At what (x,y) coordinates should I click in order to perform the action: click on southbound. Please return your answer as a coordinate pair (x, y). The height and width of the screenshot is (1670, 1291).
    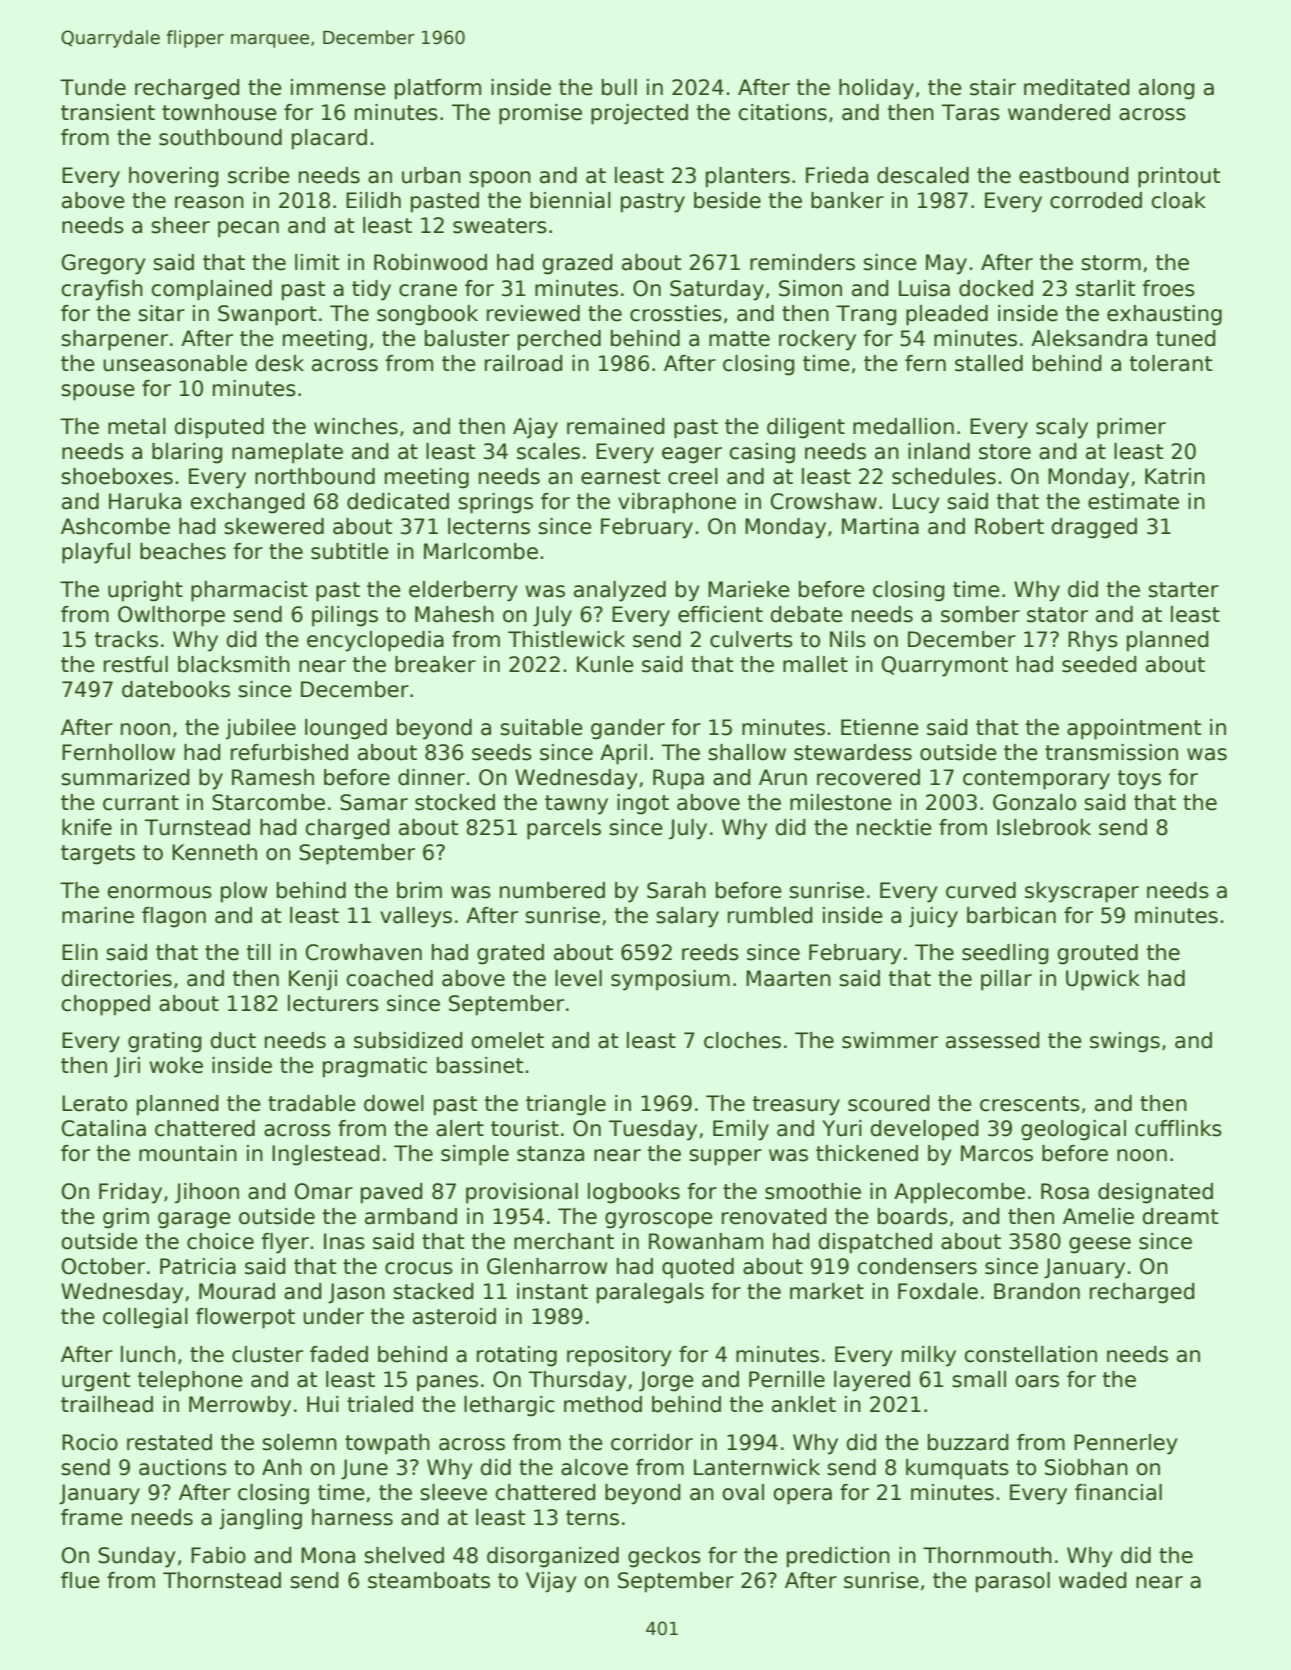
    Looking at the image, I should click on (220, 137).
